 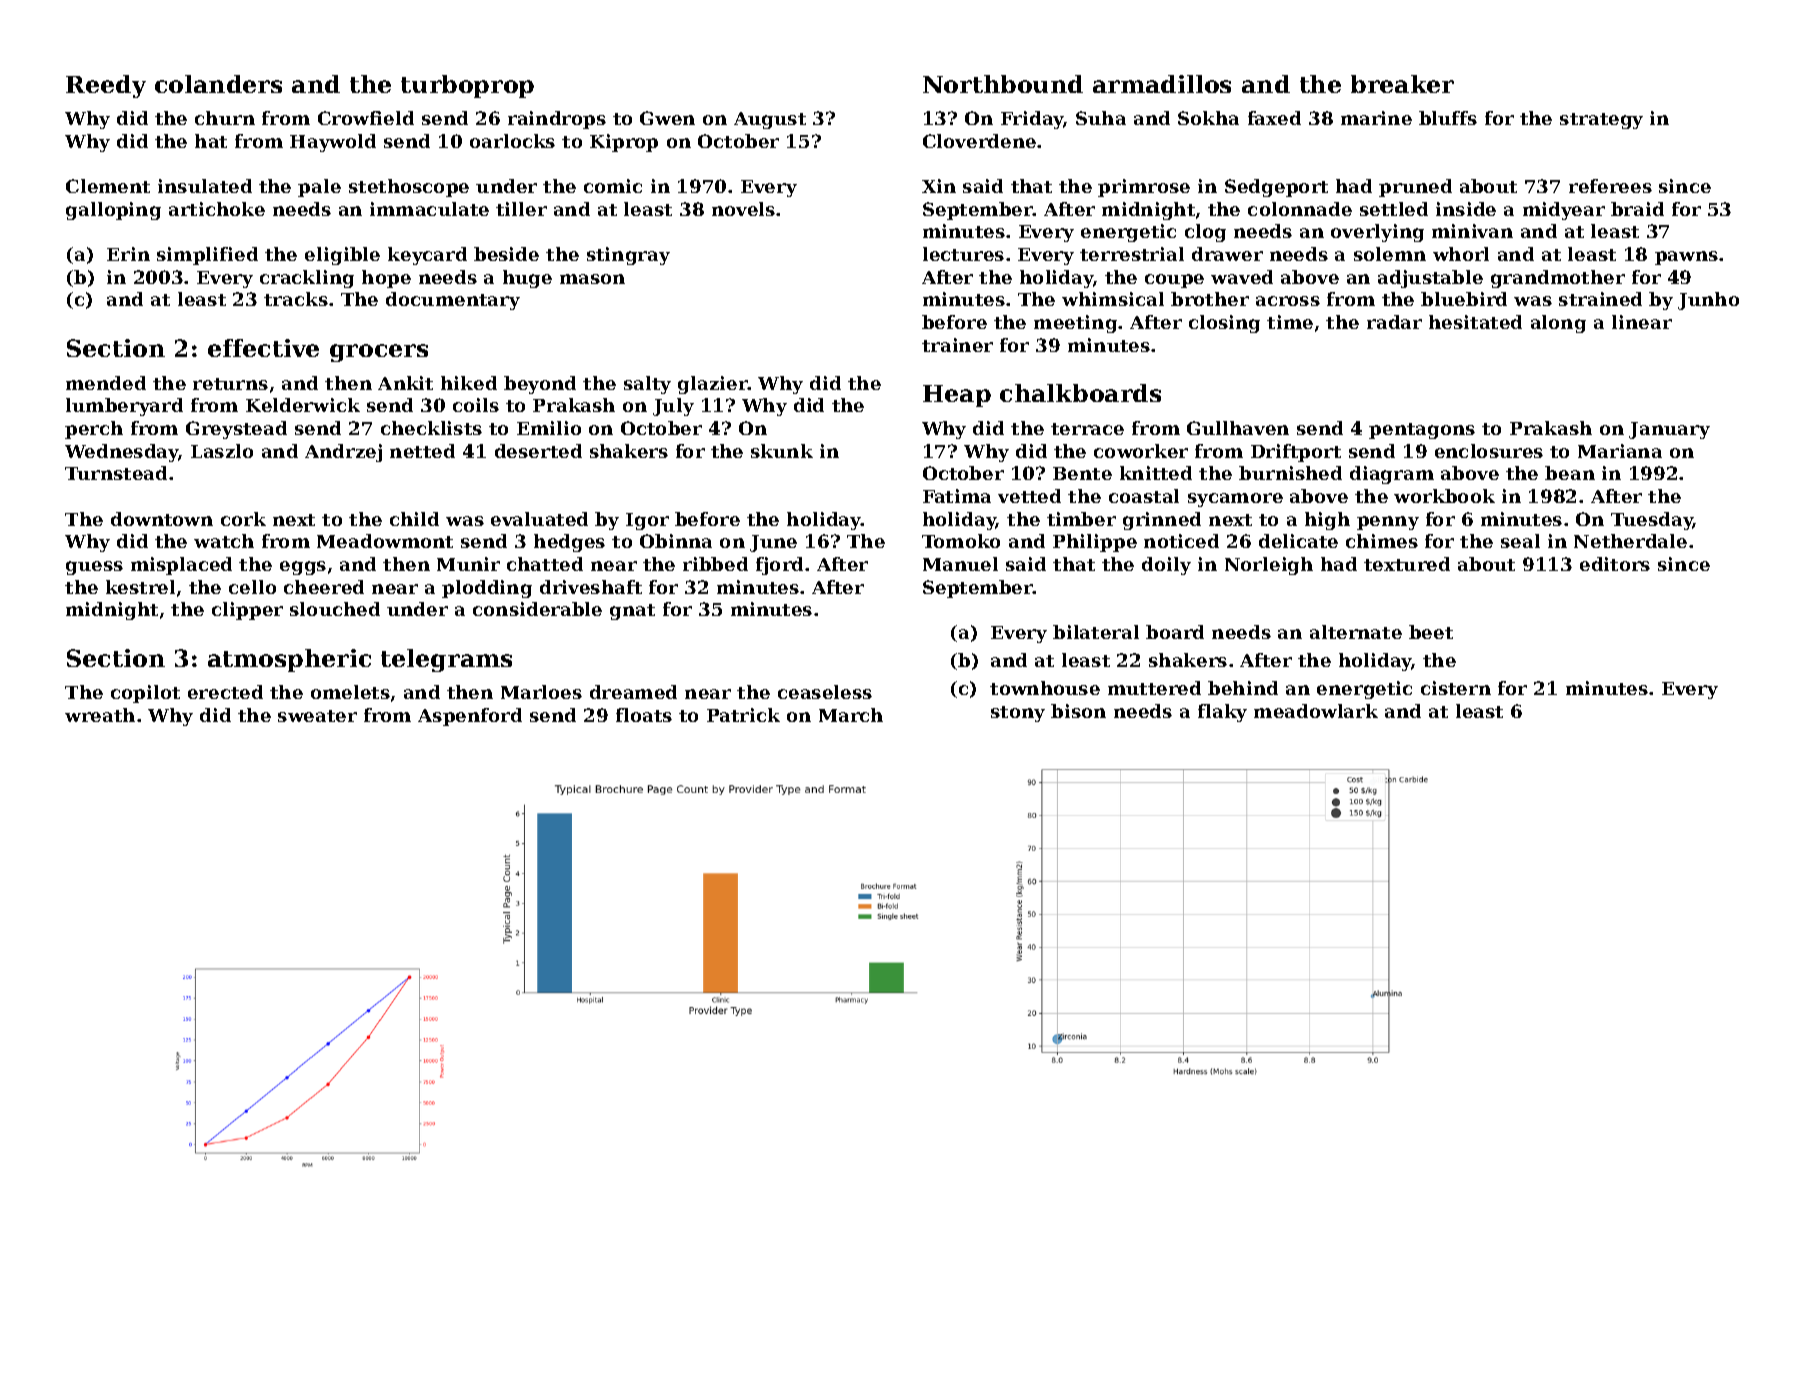 I want to click on cistern, so click(x=1456, y=688).
